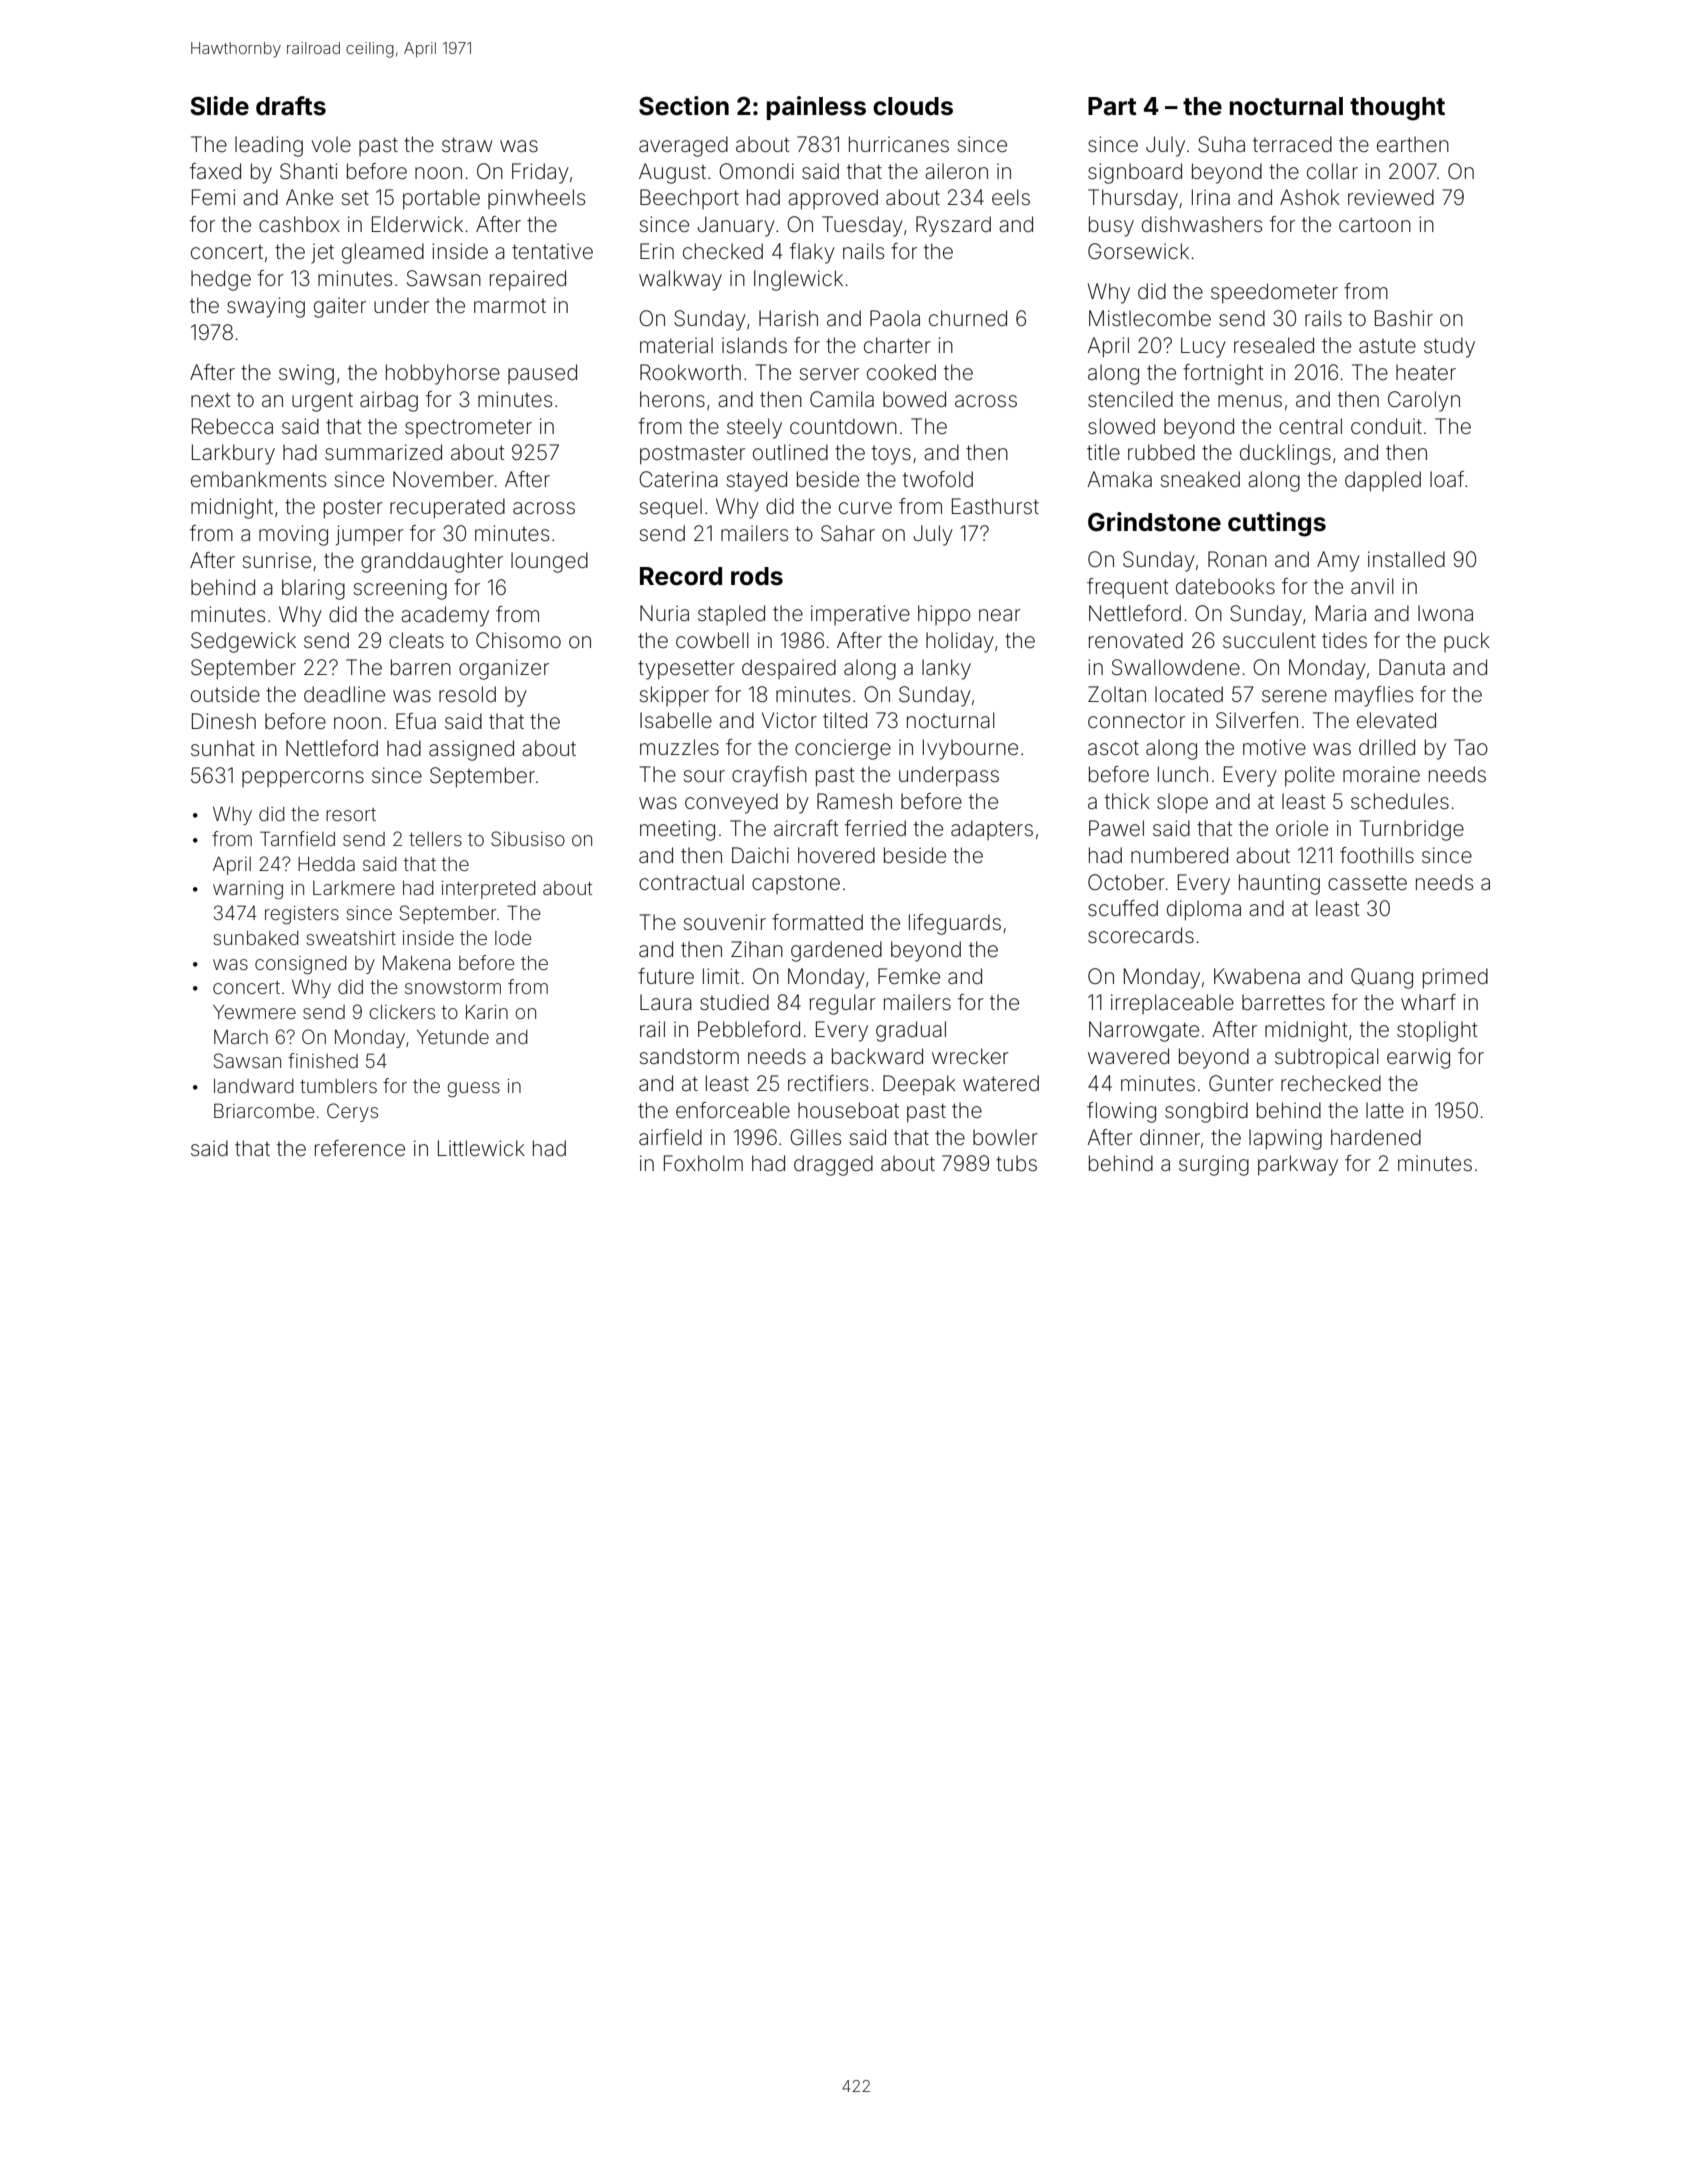 The width and height of the image is (1683, 2178). What do you see at coordinates (1310, 426) in the image?
I see `central` at bounding box center [1310, 426].
